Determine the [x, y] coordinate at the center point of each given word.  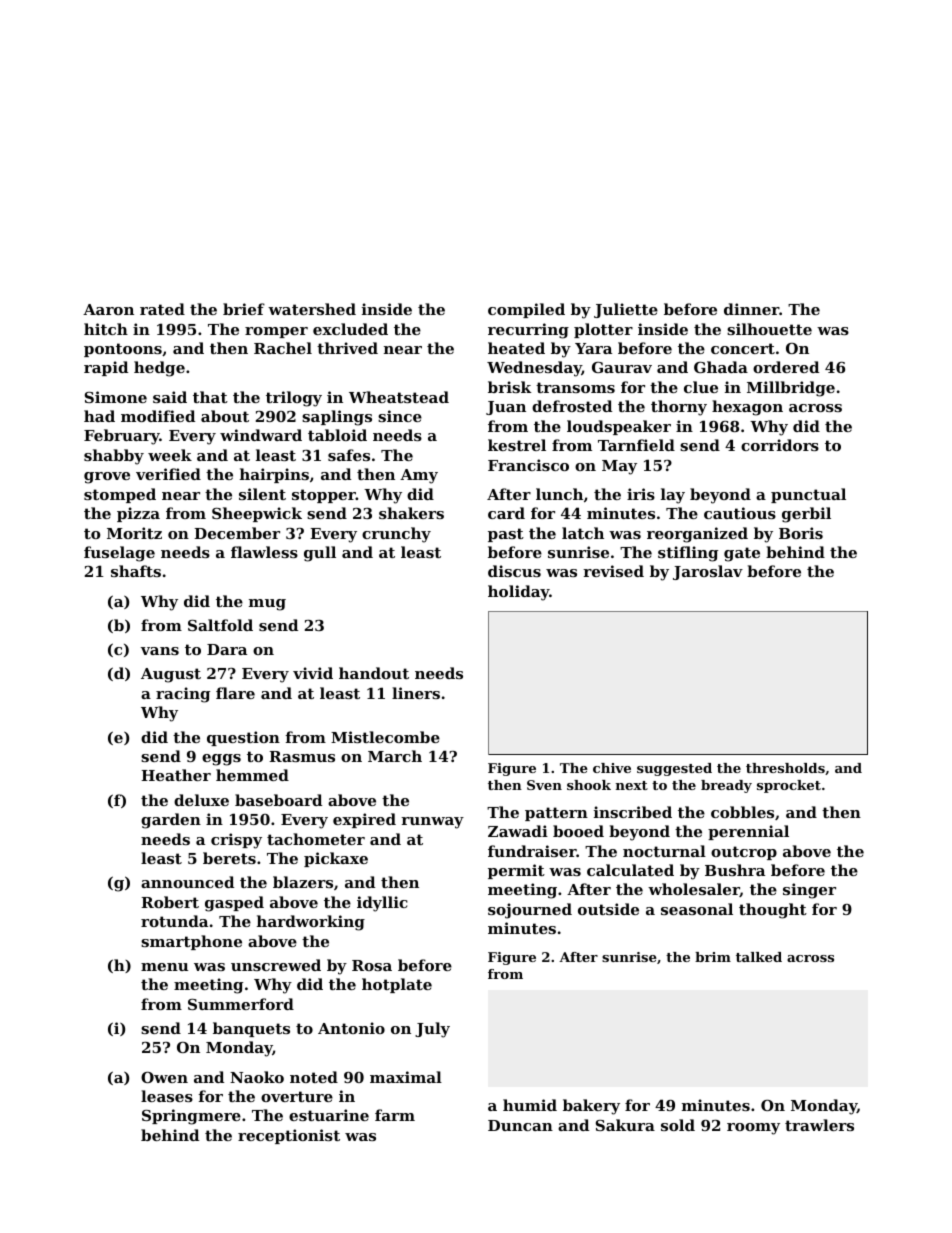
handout [374, 673]
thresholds [785, 768]
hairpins [274, 475]
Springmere [191, 1117]
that [210, 397]
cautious [740, 513]
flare [235, 693]
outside [608, 909]
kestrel [517, 445]
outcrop [744, 853]
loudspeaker [619, 427]
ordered [786, 367]
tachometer [316, 839]
